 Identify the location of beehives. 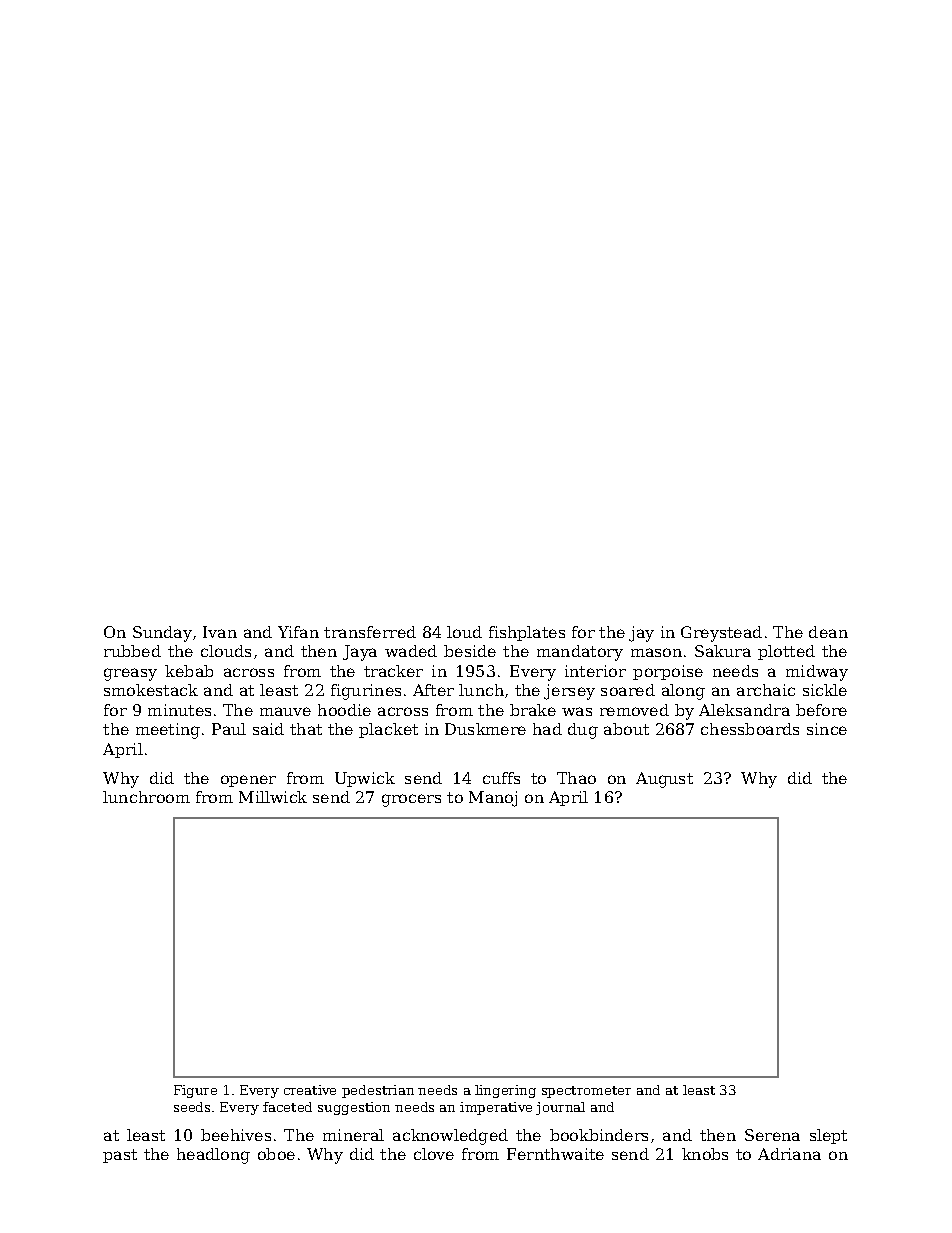
(236, 1135).
